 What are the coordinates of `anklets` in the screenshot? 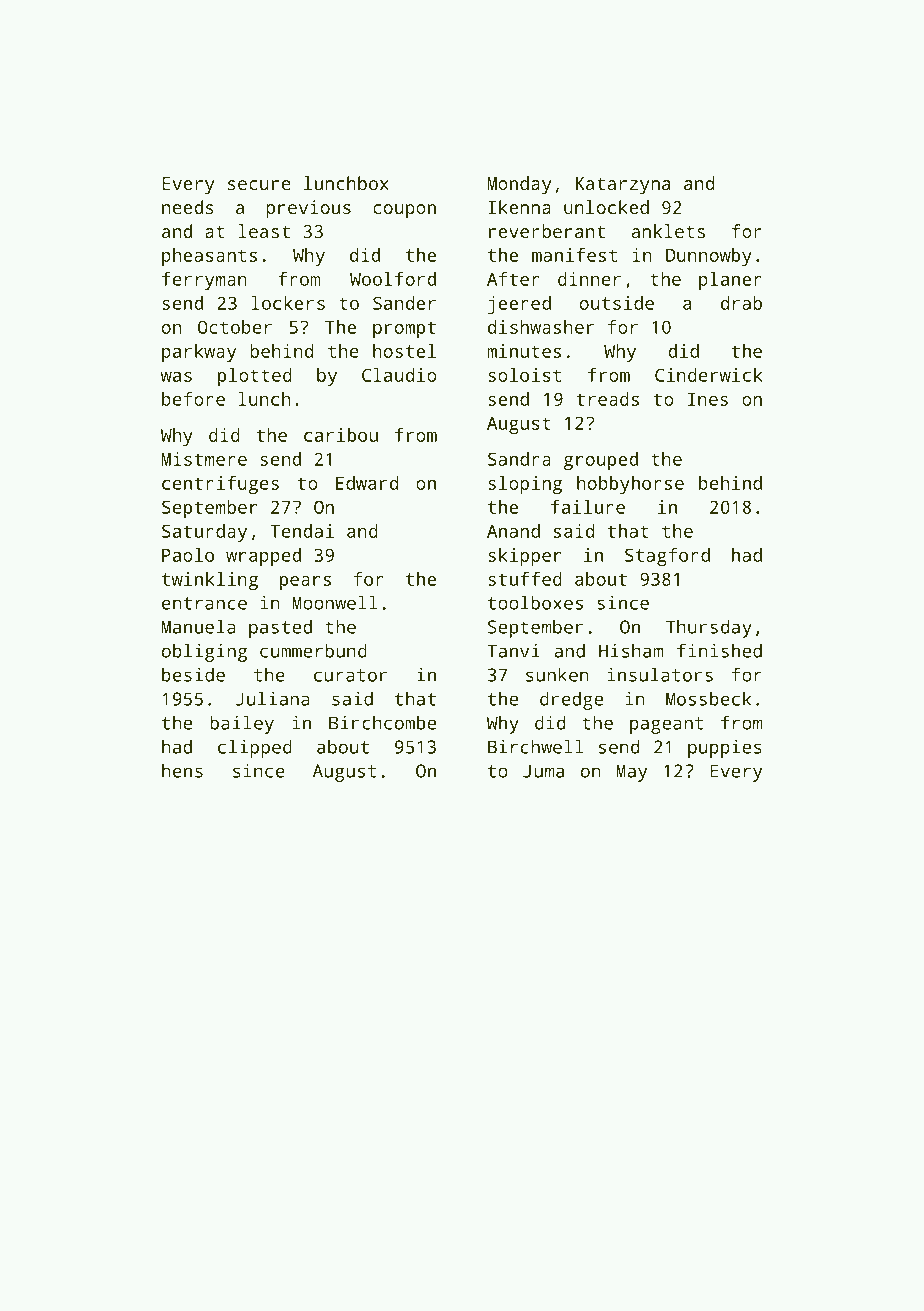 It's located at (668, 231).
